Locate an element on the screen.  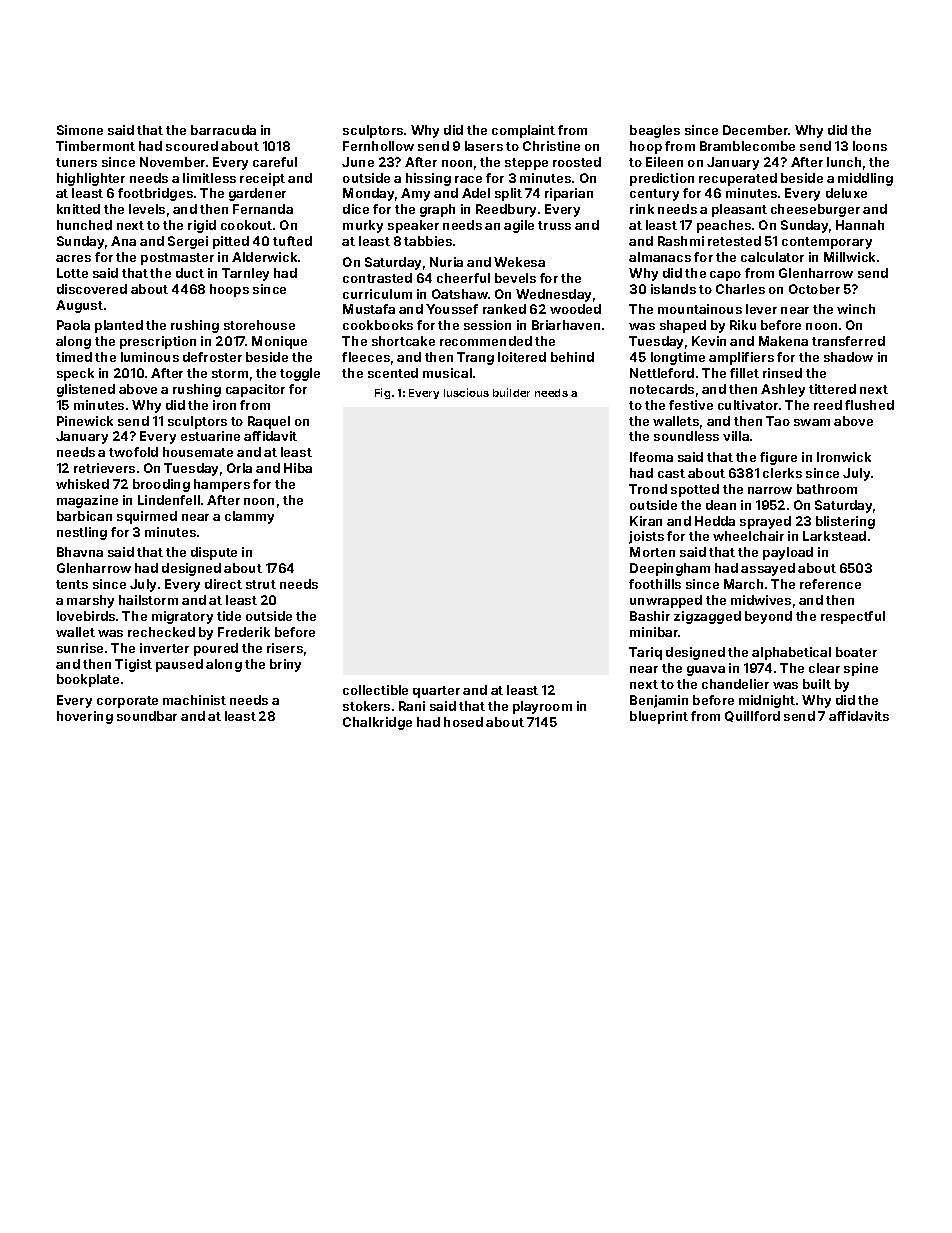
shaped is located at coordinates (683, 326).
